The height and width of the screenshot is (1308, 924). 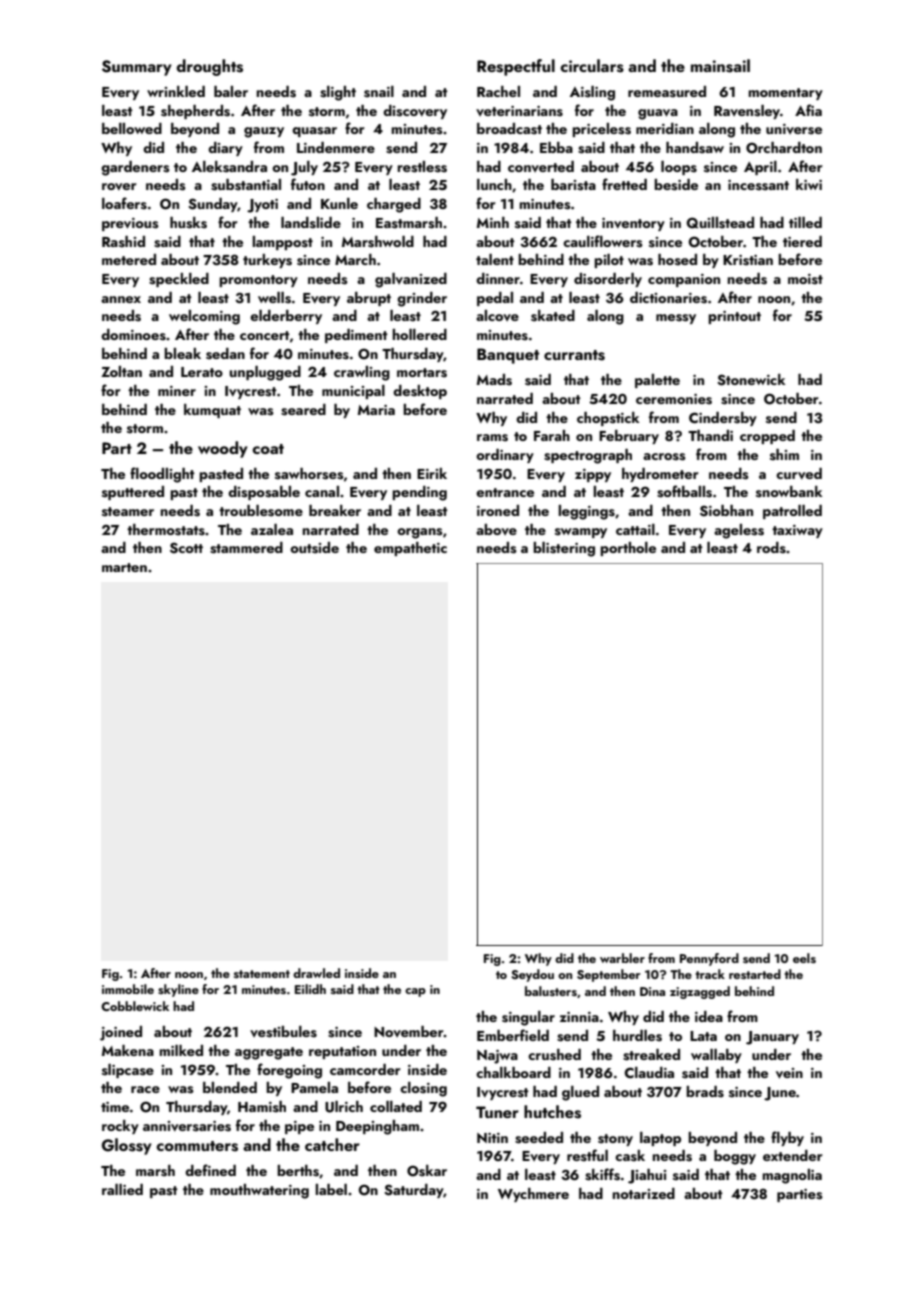 What do you see at coordinates (804, 958) in the screenshot?
I see `eels` at bounding box center [804, 958].
